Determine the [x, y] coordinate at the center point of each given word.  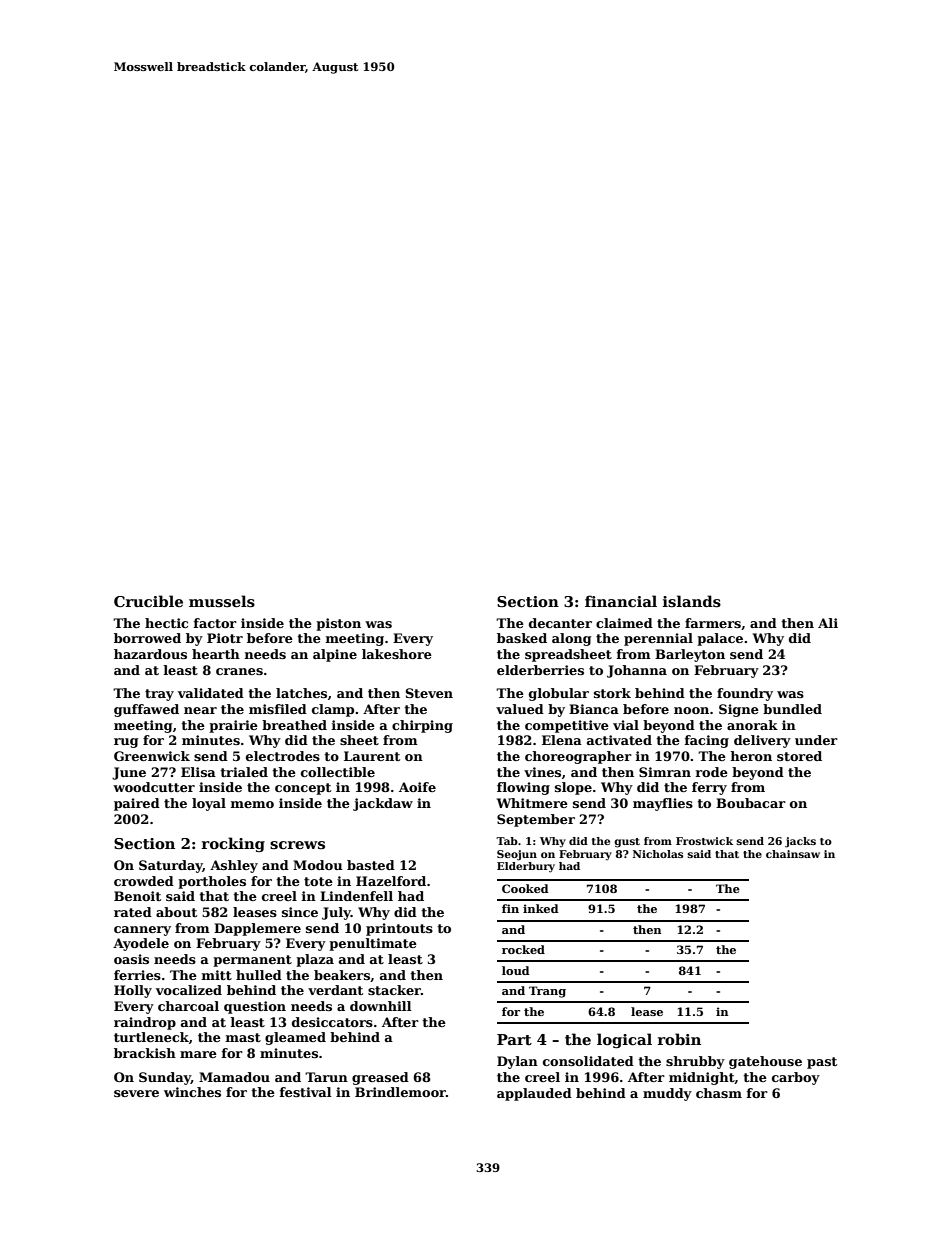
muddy [667, 1094]
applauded [534, 1094]
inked [541, 908]
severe [136, 1093]
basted [371, 865]
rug [126, 743]
